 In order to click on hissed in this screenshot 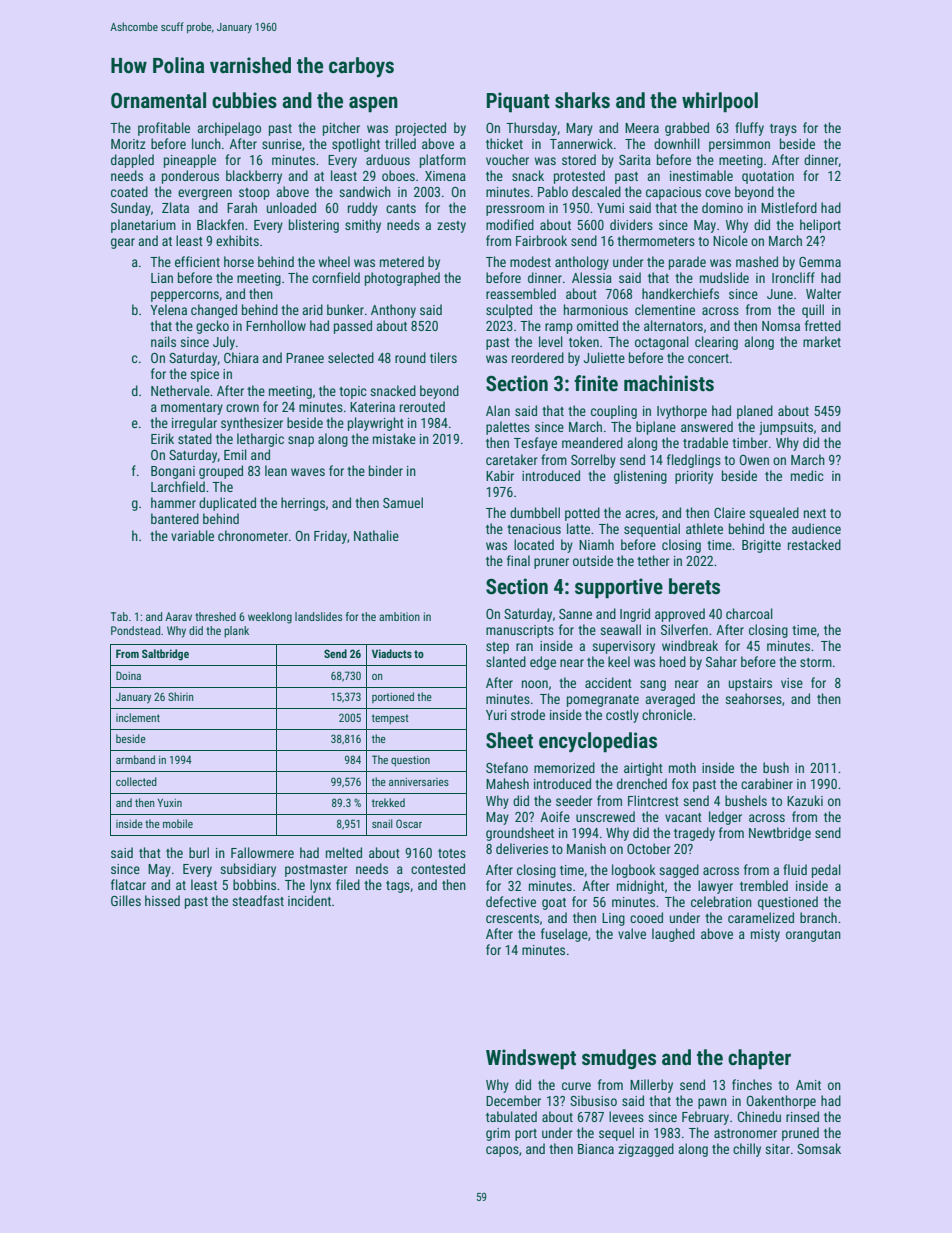, I will do `click(162, 900)`.
